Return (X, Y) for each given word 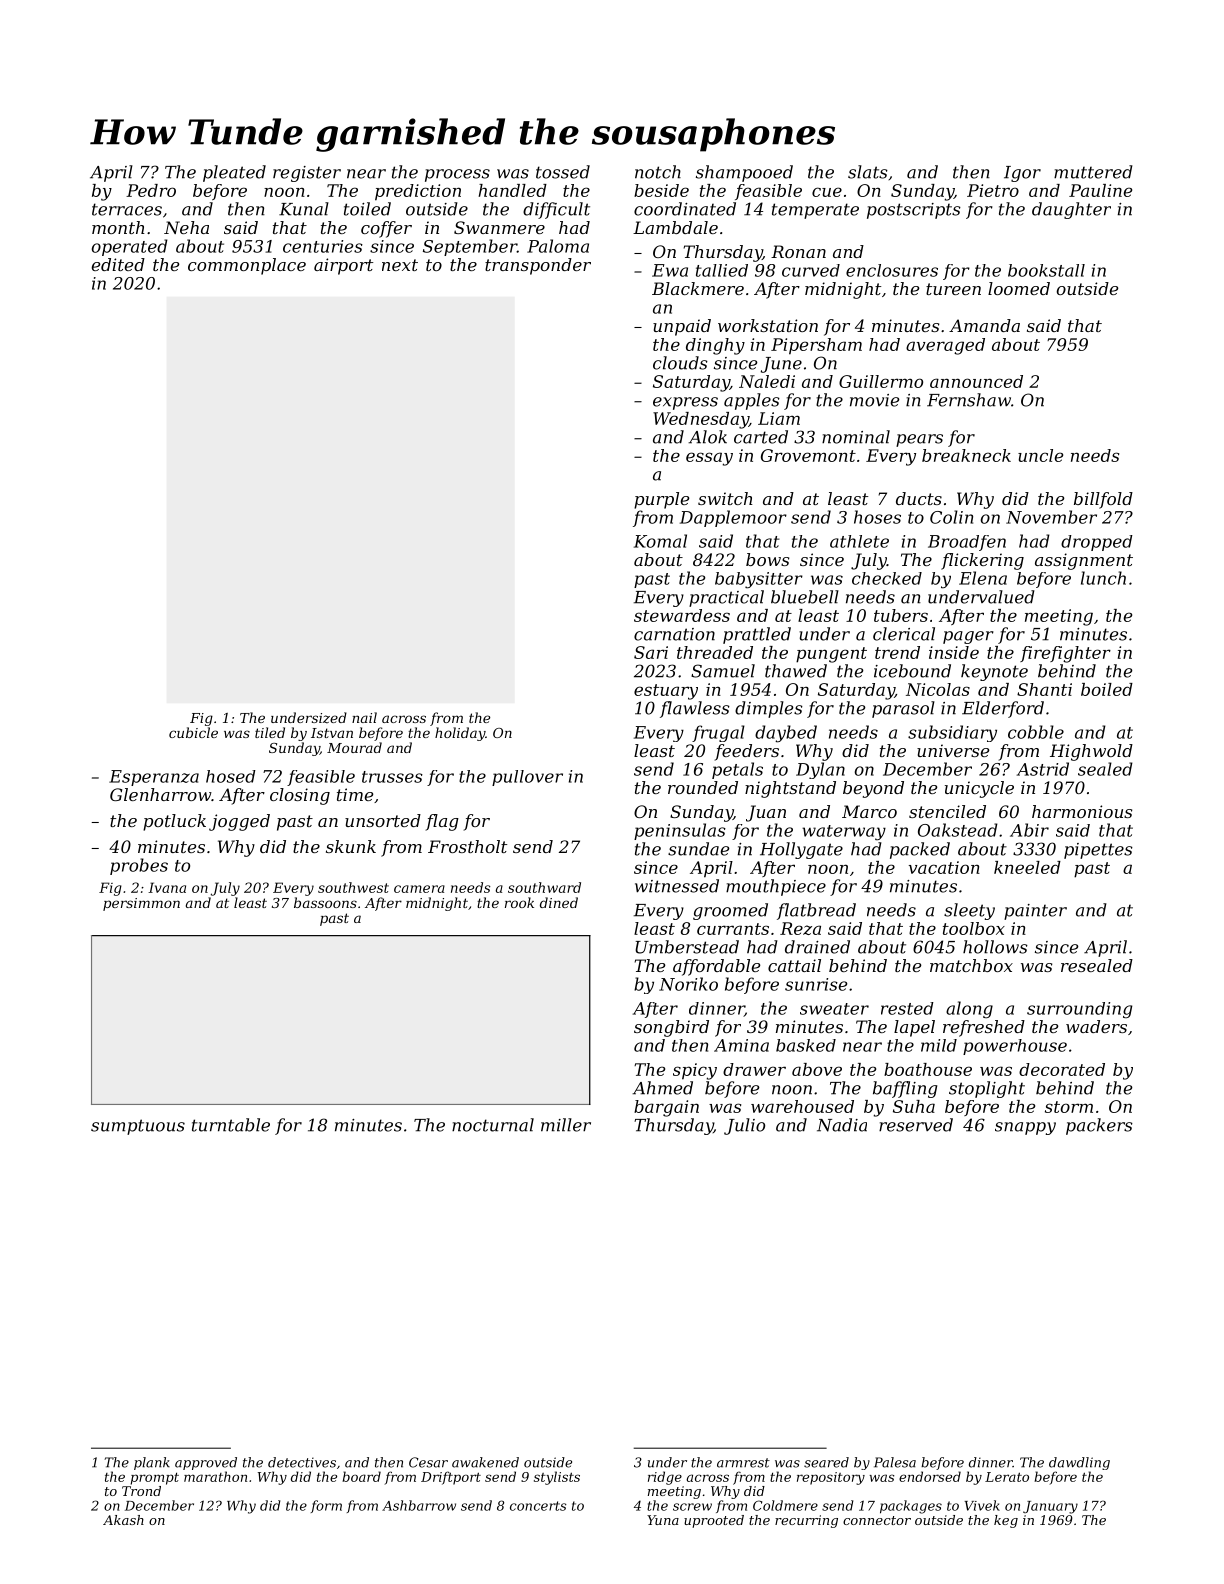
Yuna (663, 1520)
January (1050, 1507)
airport (343, 266)
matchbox (971, 965)
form (326, 1506)
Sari (651, 652)
